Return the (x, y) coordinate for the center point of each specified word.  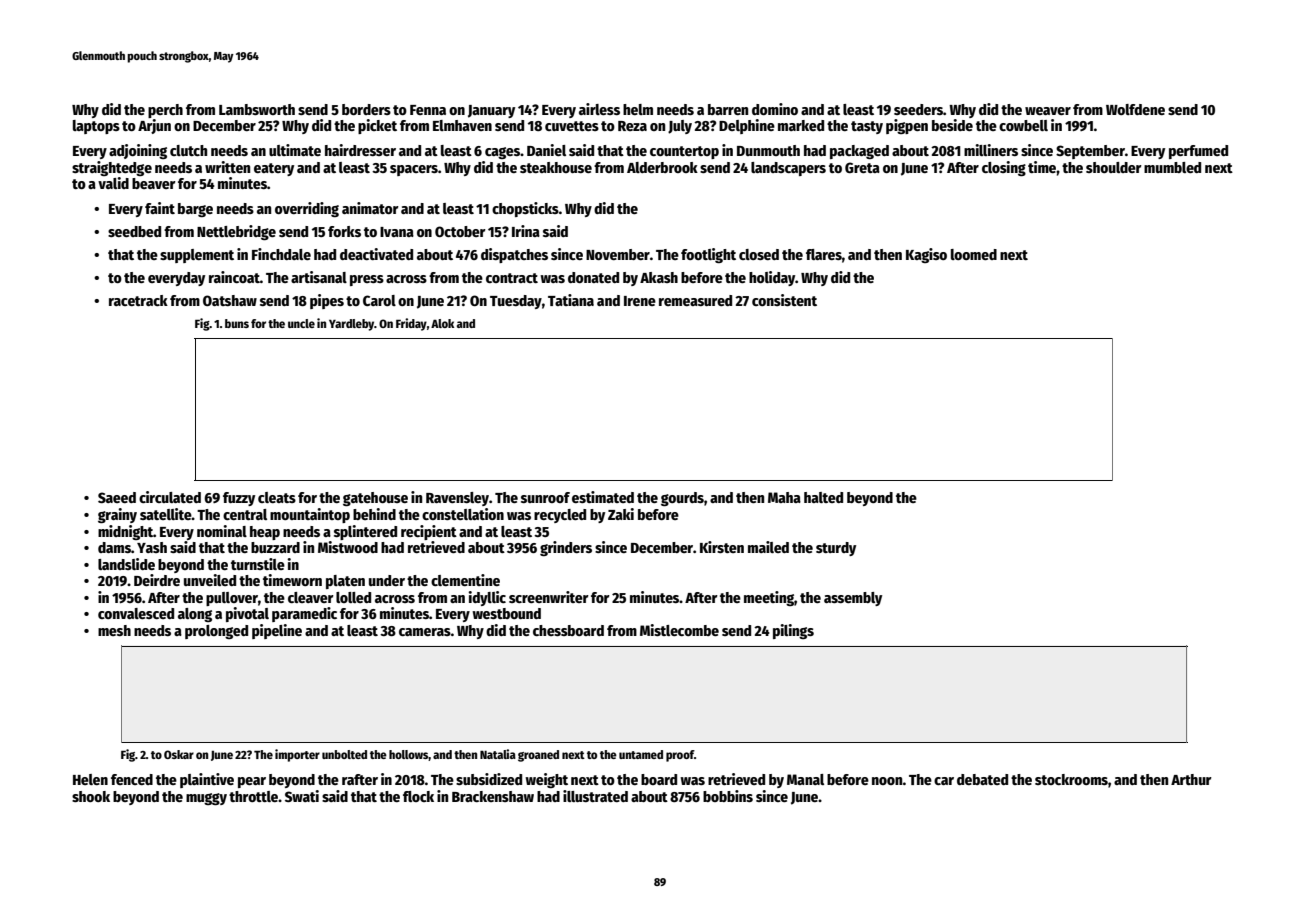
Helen (90, 779)
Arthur (1191, 779)
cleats (277, 497)
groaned (538, 756)
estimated (603, 497)
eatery (274, 169)
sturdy (836, 549)
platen (345, 582)
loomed (974, 254)
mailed (768, 547)
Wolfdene (1135, 109)
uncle (301, 323)
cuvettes (572, 126)
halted (823, 497)
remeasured (695, 300)
